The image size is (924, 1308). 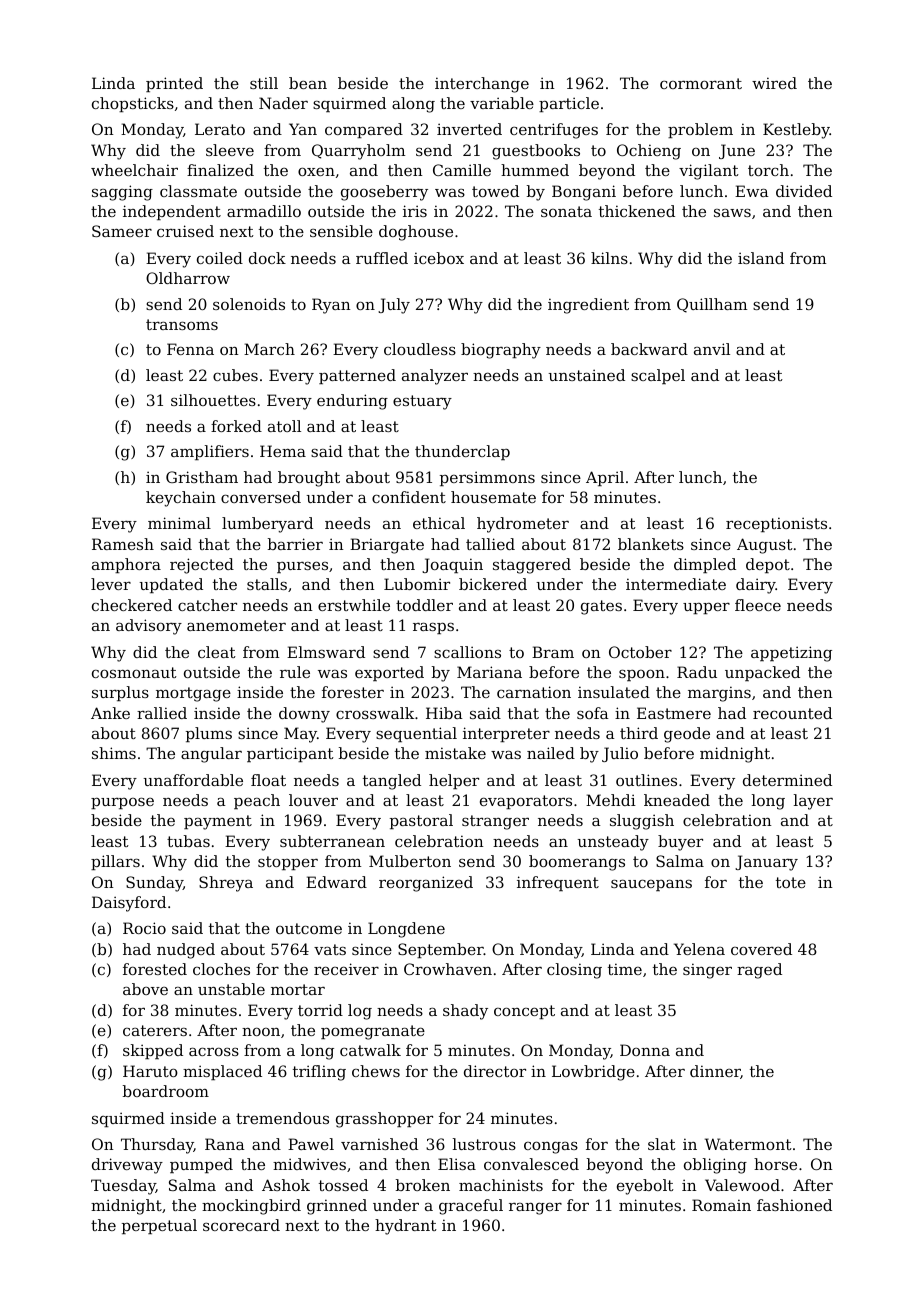 I want to click on printed, so click(x=174, y=84).
